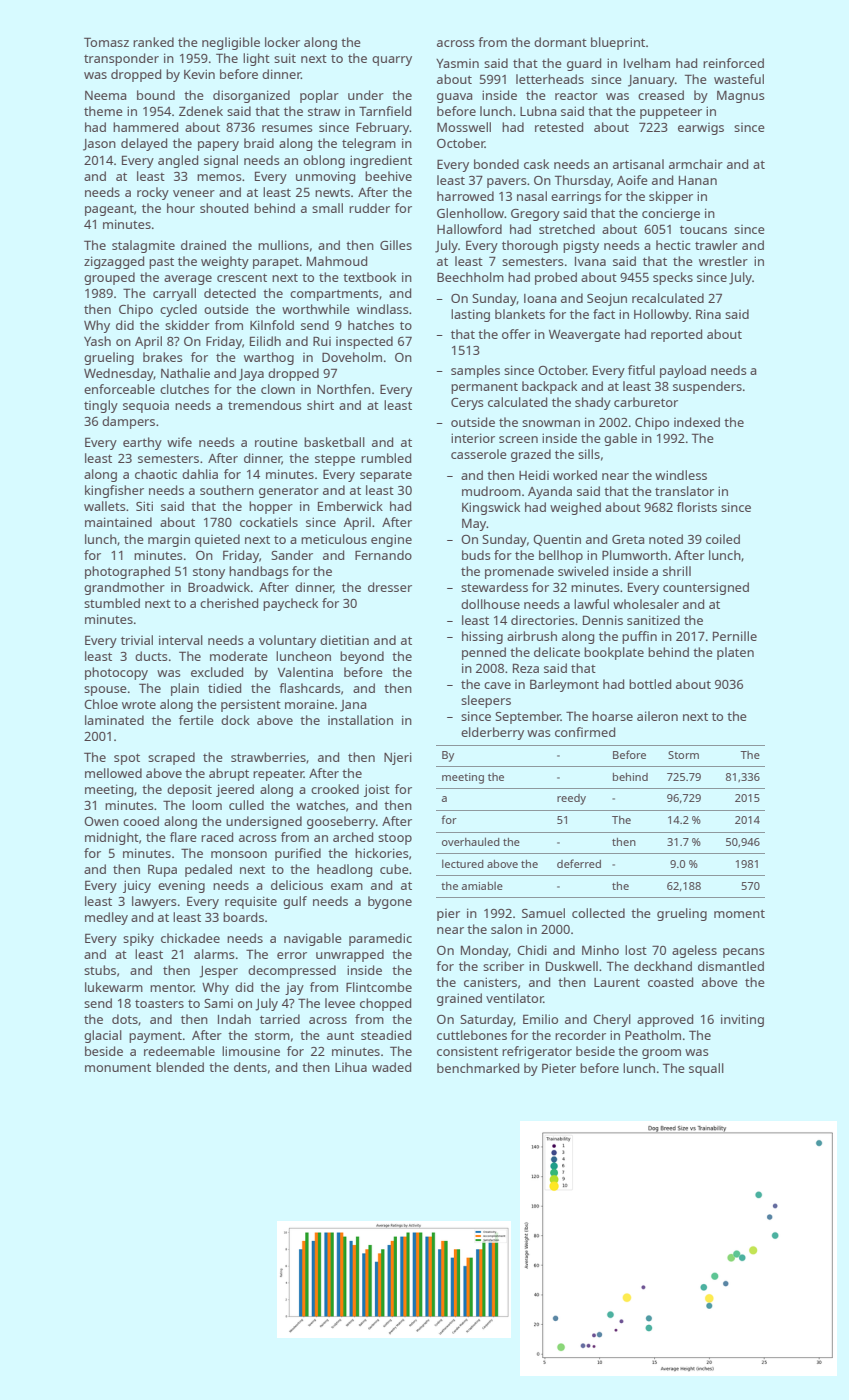  What do you see at coordinates (707, 387) in the screenshot?
I see `suspenders` at bounding box center [707, 387].
